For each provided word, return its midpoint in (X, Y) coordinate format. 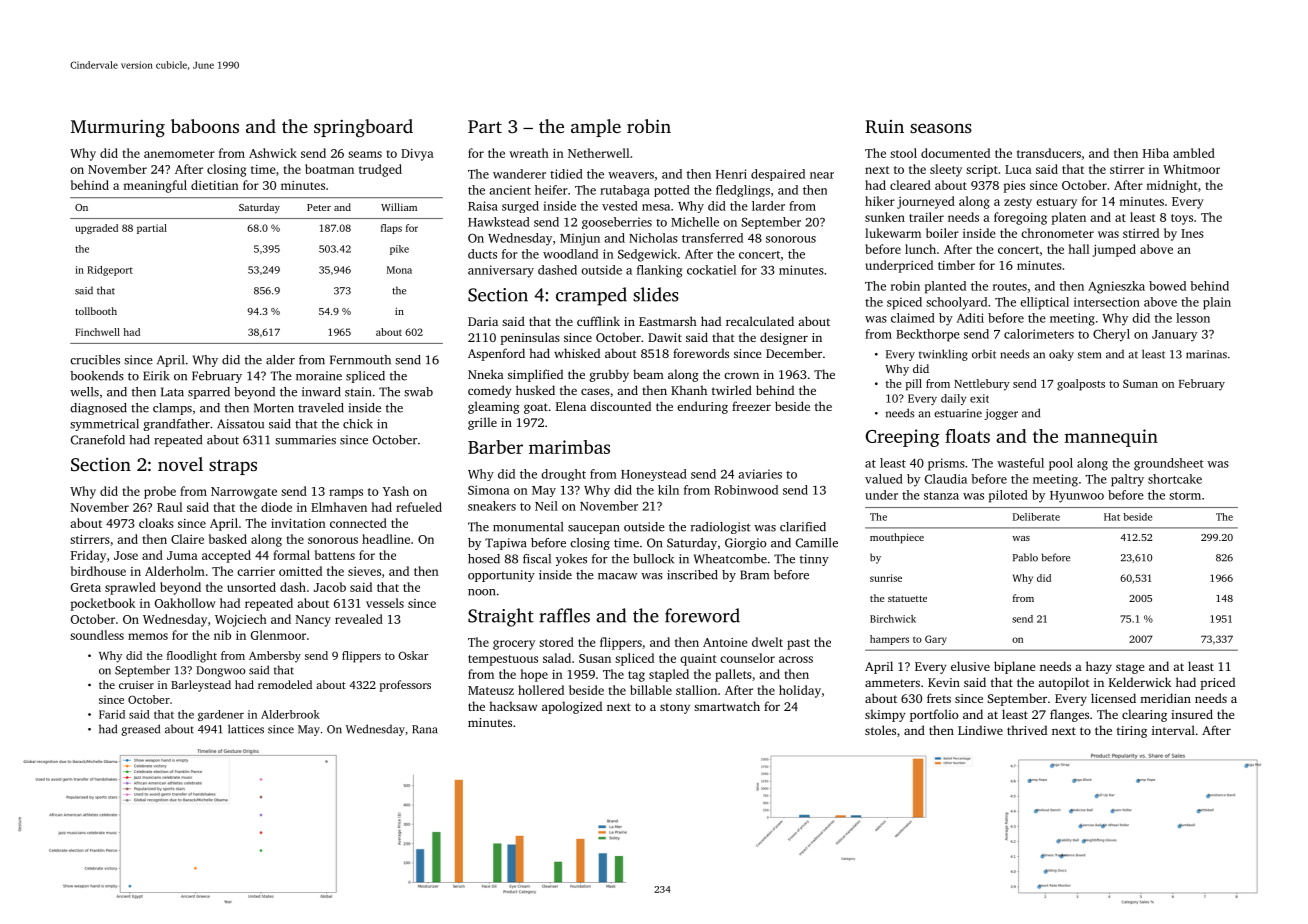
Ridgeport (110, 271)
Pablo (1025, 557)
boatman (329, 169)
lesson (1193, 318)
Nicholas (653, 238)
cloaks (156, 523)
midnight (1172, 186)
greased (140, 730)
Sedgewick (647, 255)
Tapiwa (505, 544)
